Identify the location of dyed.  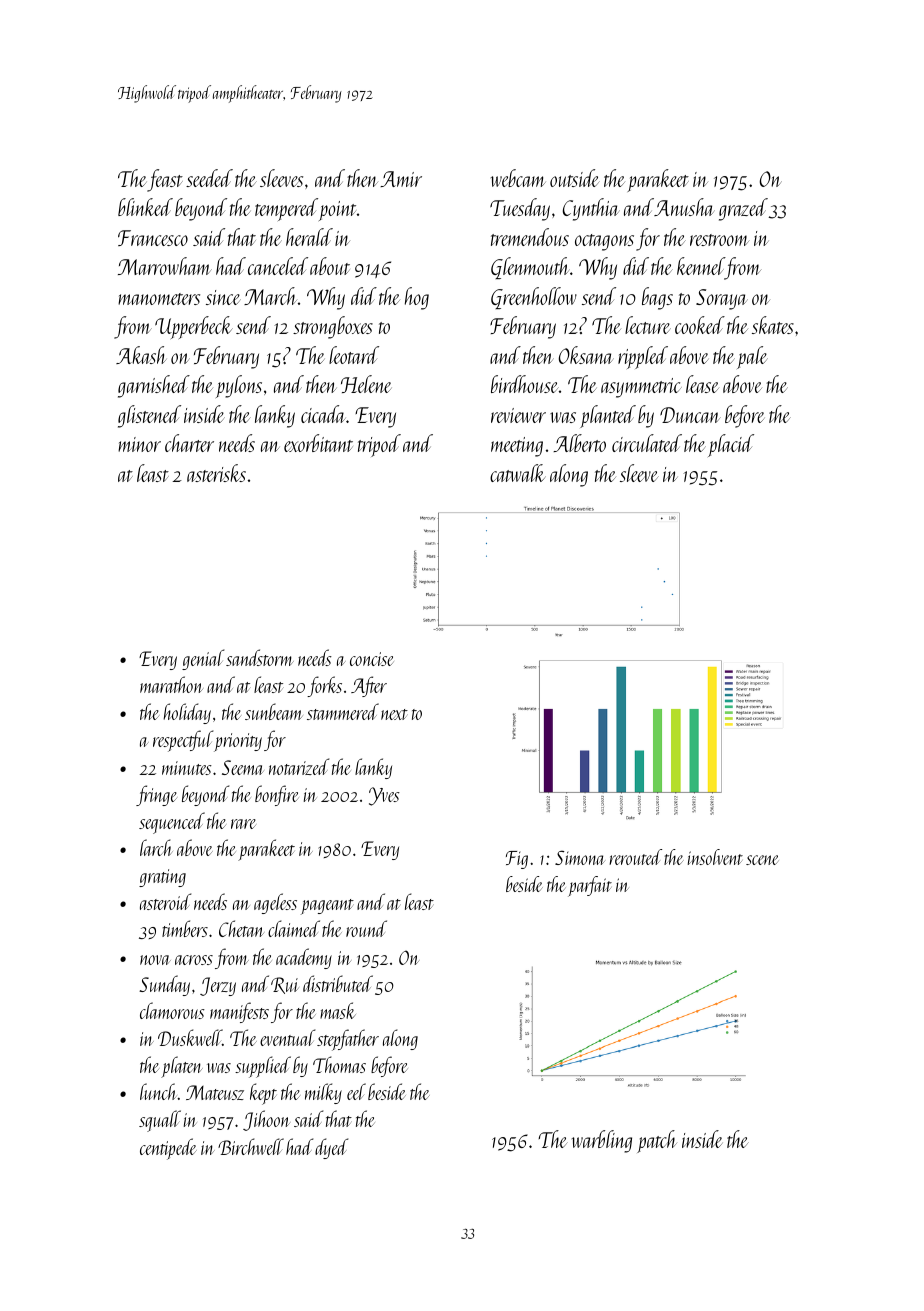
(331, 1148).
